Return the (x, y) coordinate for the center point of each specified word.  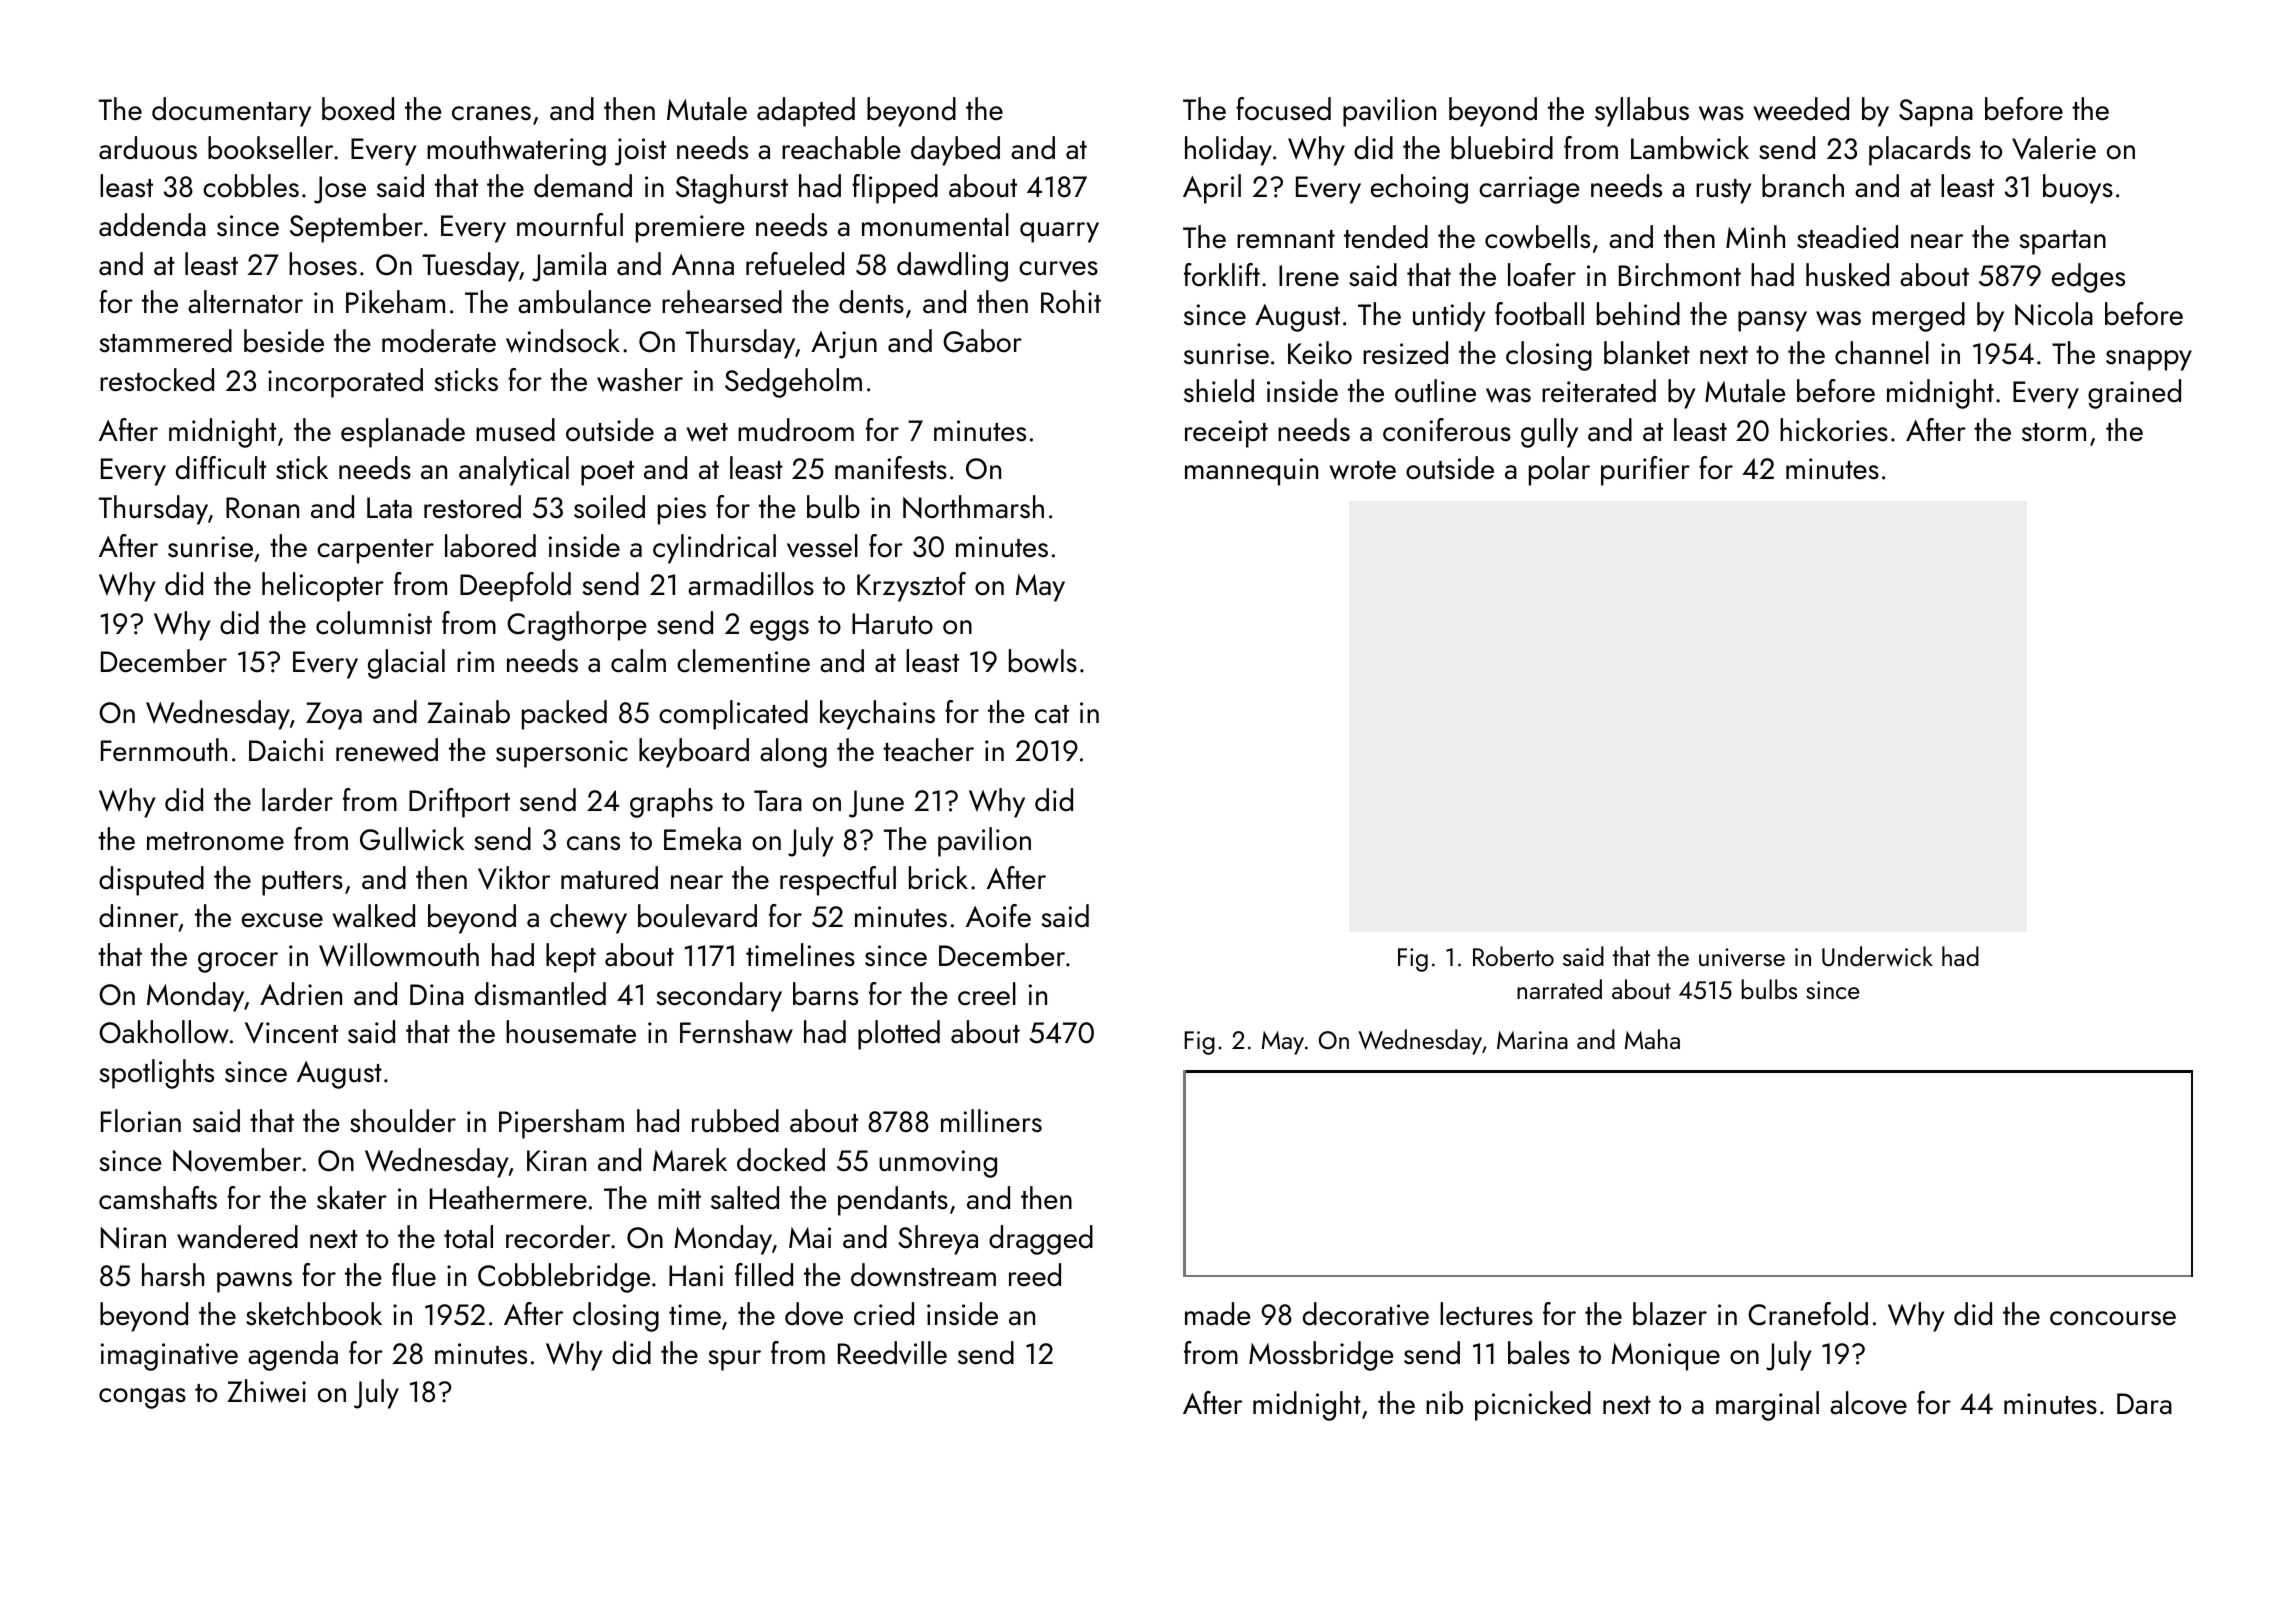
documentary (231, 112)
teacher (928, 750)
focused (1283, 109)
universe (1742, 957)
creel (987, 994)
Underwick (1877, 956)
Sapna (1936, 113)
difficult (221, 468)
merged (1918, 317)
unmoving (938, 1164)
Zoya (334, 716)
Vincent (291, 1033)
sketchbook (314, 1314)
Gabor (982, 341)
